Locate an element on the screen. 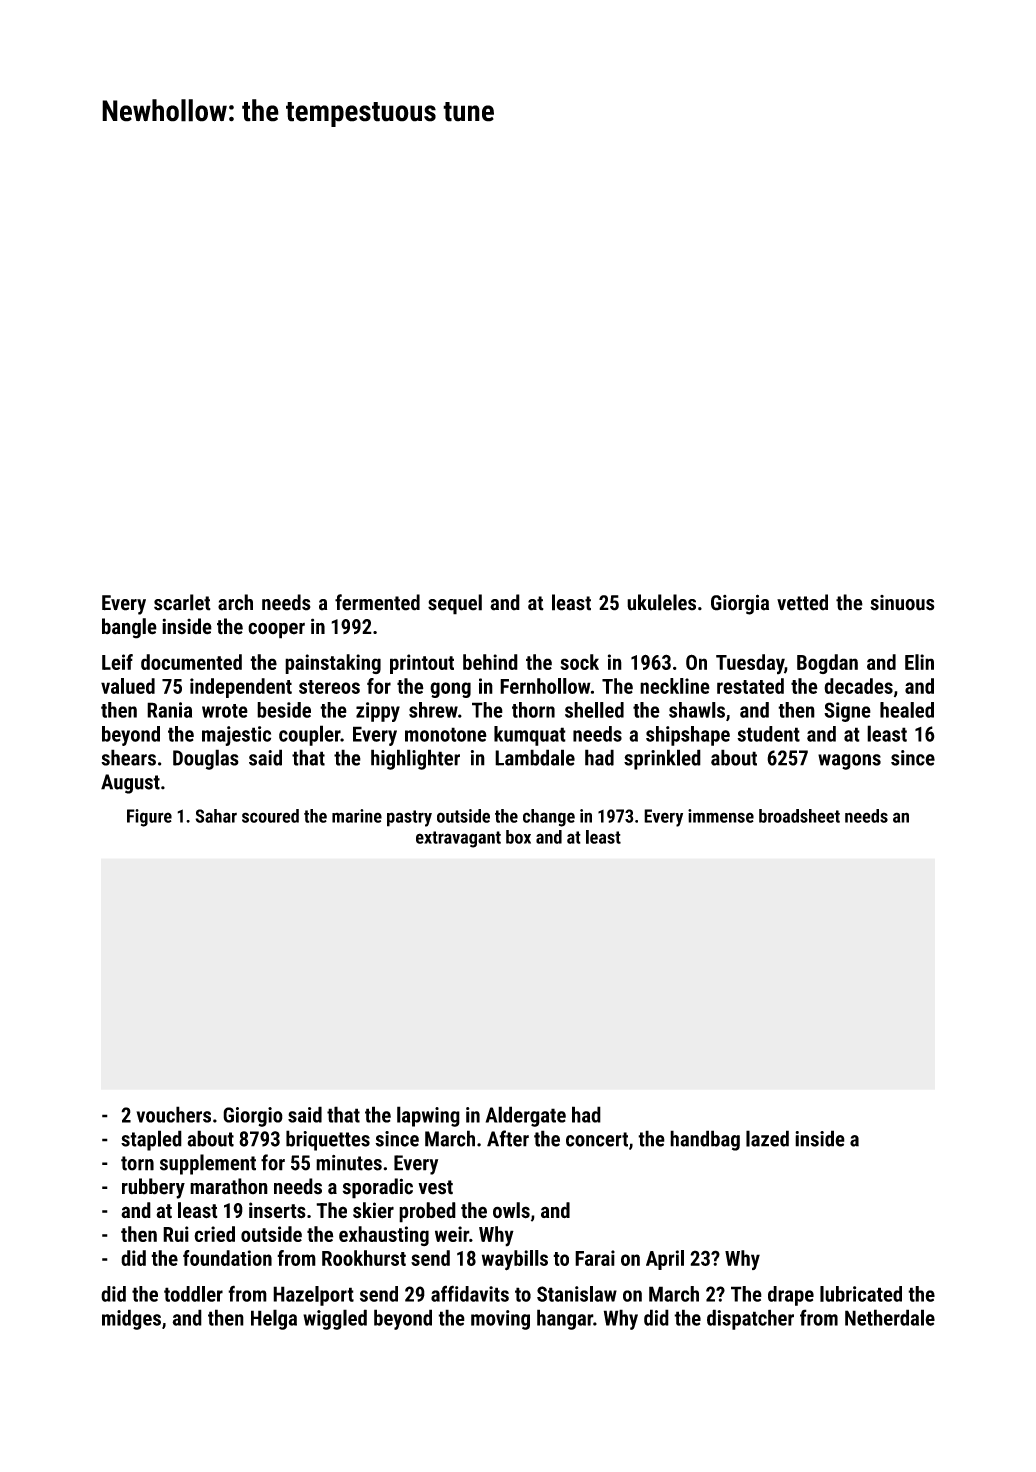  behind is located at coordinates (490, 662).
